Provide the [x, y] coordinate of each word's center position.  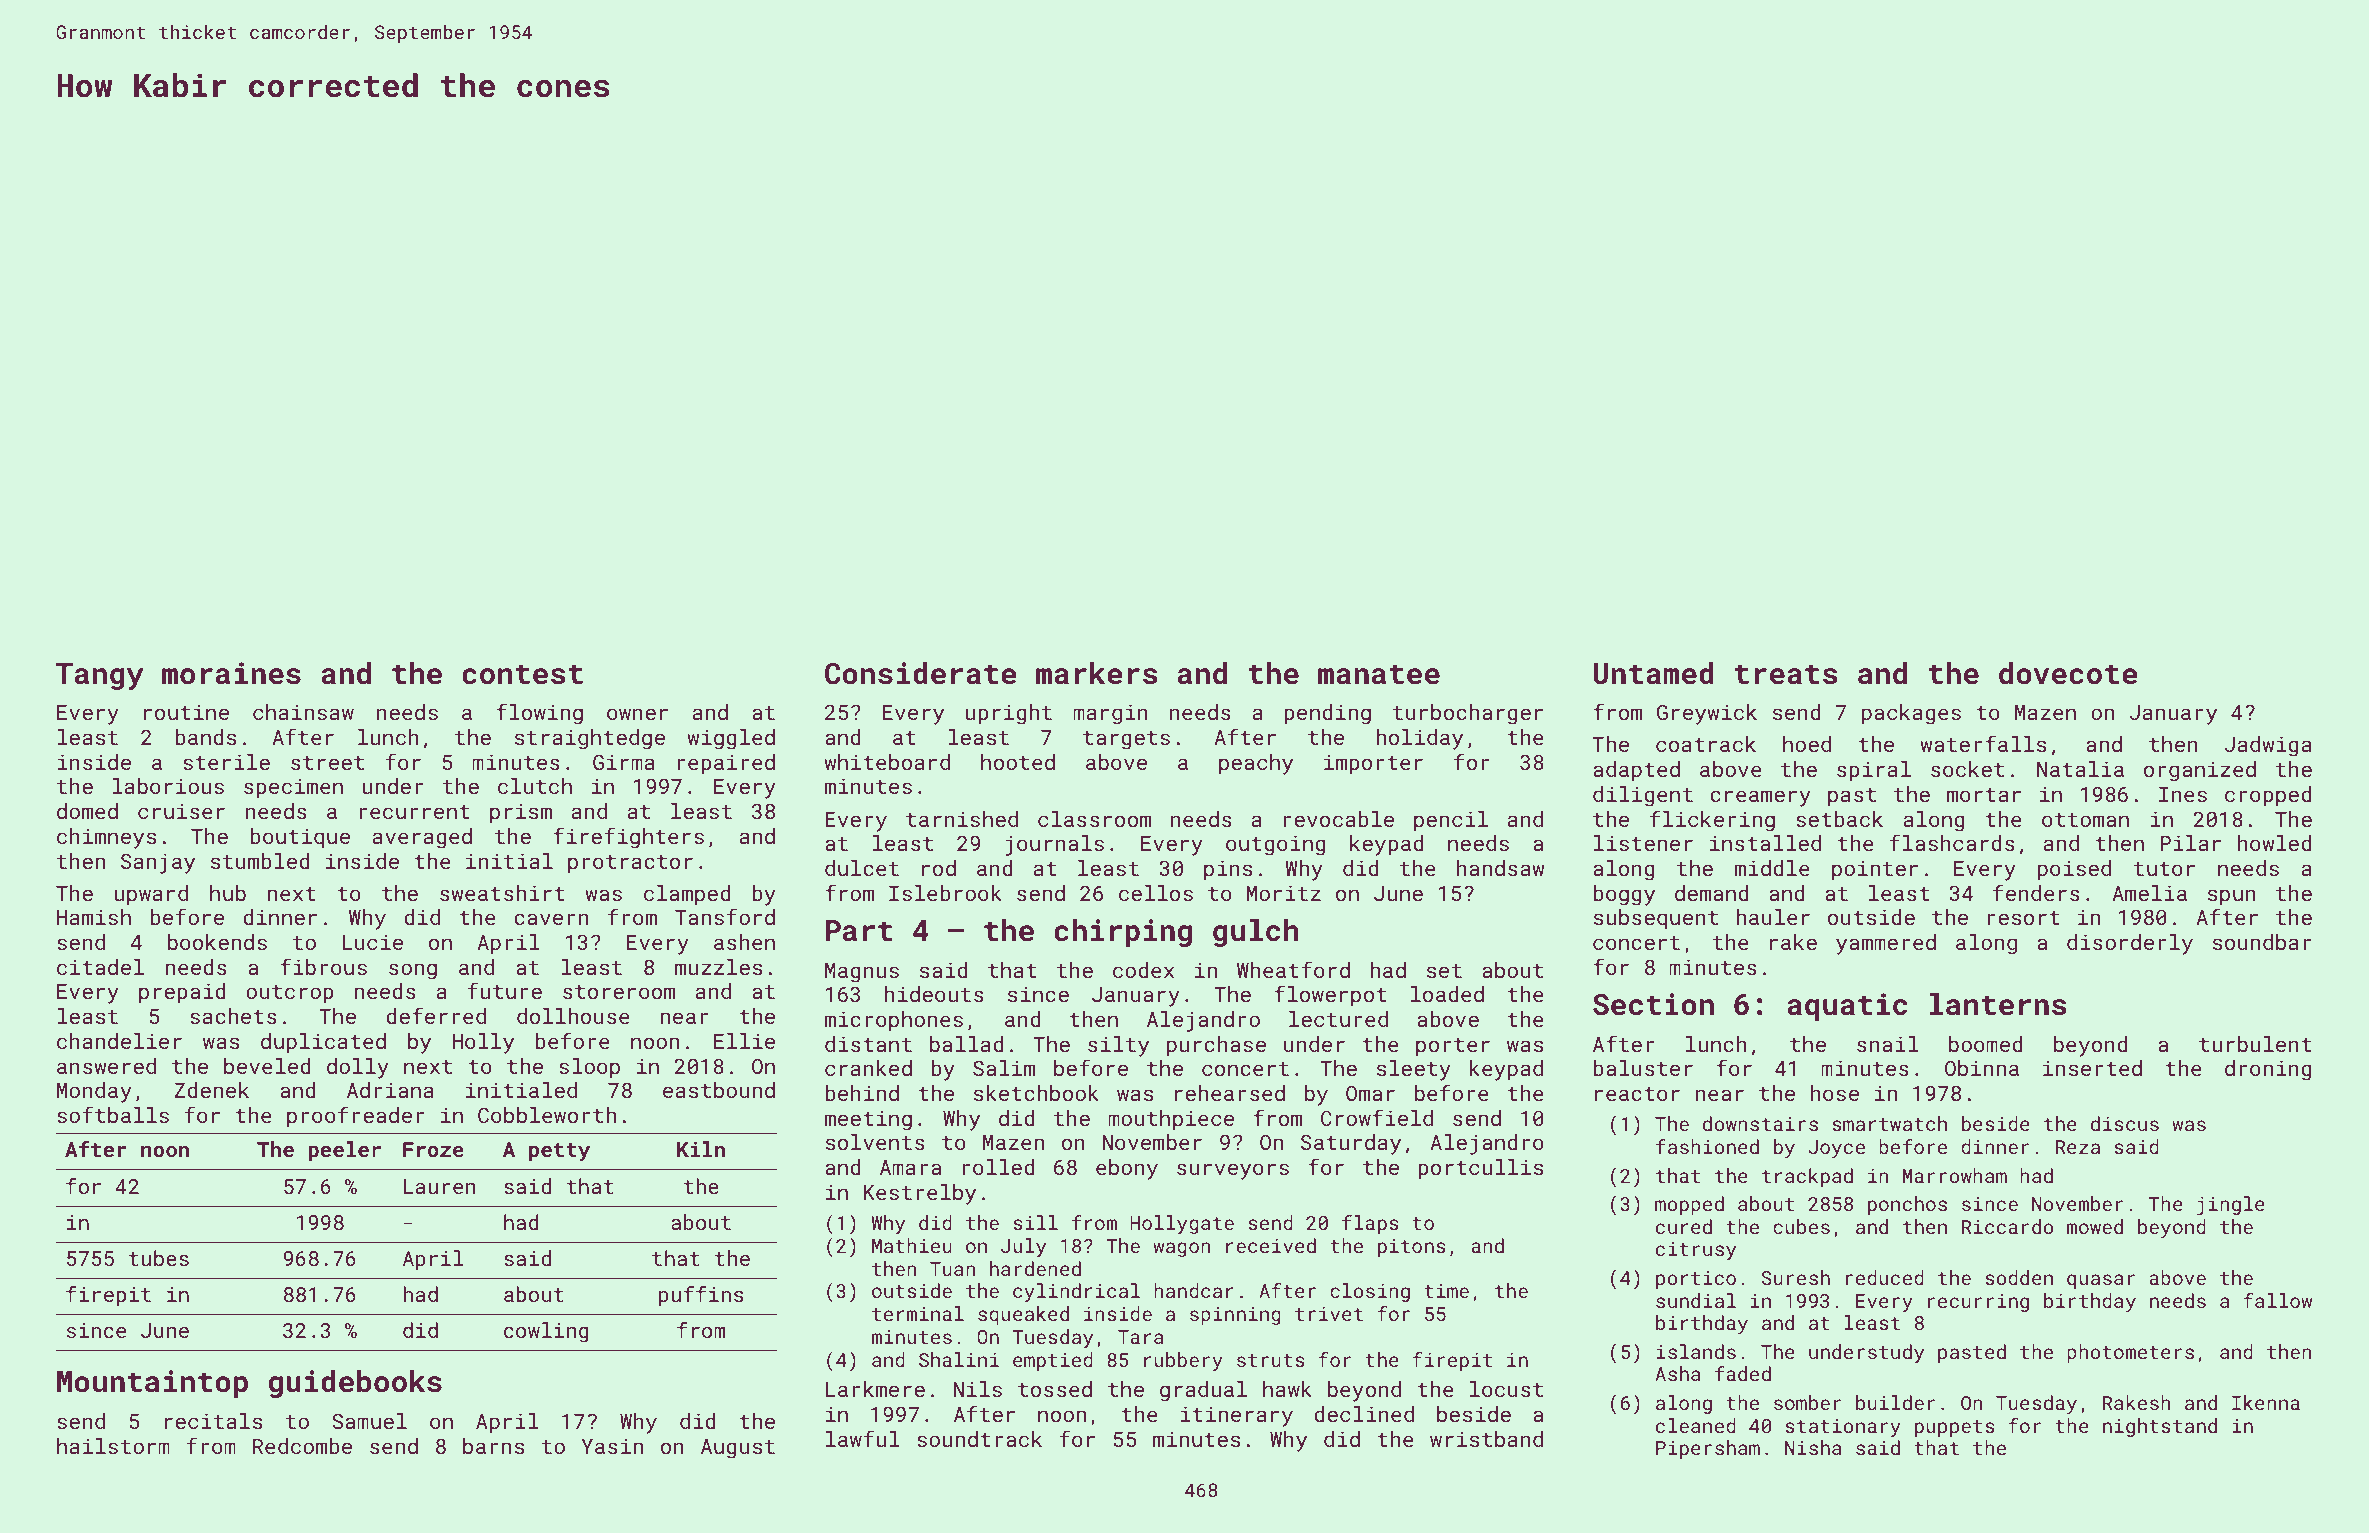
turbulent [2255, 1044]
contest [522, 674]
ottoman [2085, 820]
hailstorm [113, 1446]
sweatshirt [502, 893]
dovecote [2068, 673]
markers [1097, 673]
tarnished [962, 819]
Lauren [439, 1186]
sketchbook [1036, 1093]
